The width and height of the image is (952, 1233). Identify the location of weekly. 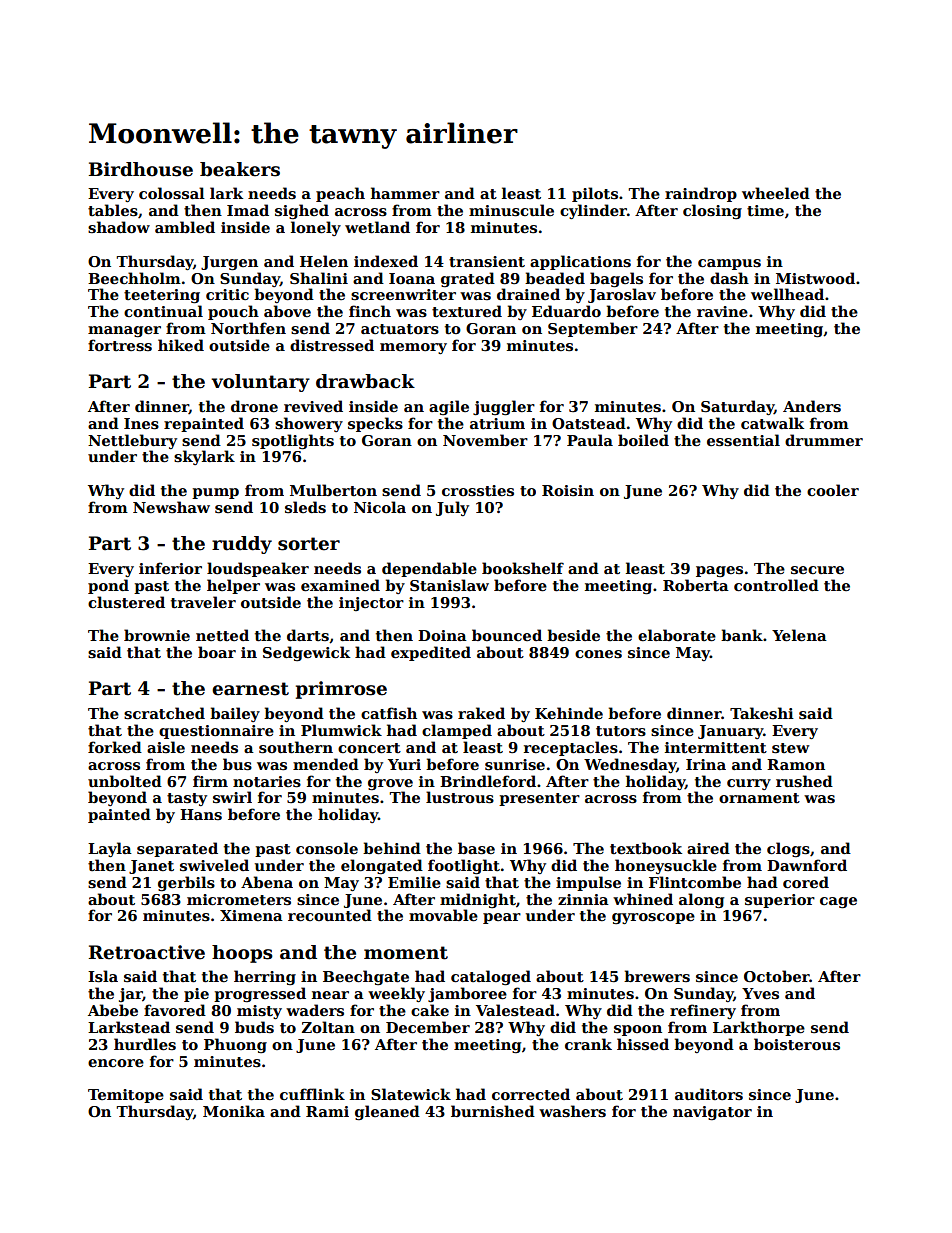
(396, 994).
